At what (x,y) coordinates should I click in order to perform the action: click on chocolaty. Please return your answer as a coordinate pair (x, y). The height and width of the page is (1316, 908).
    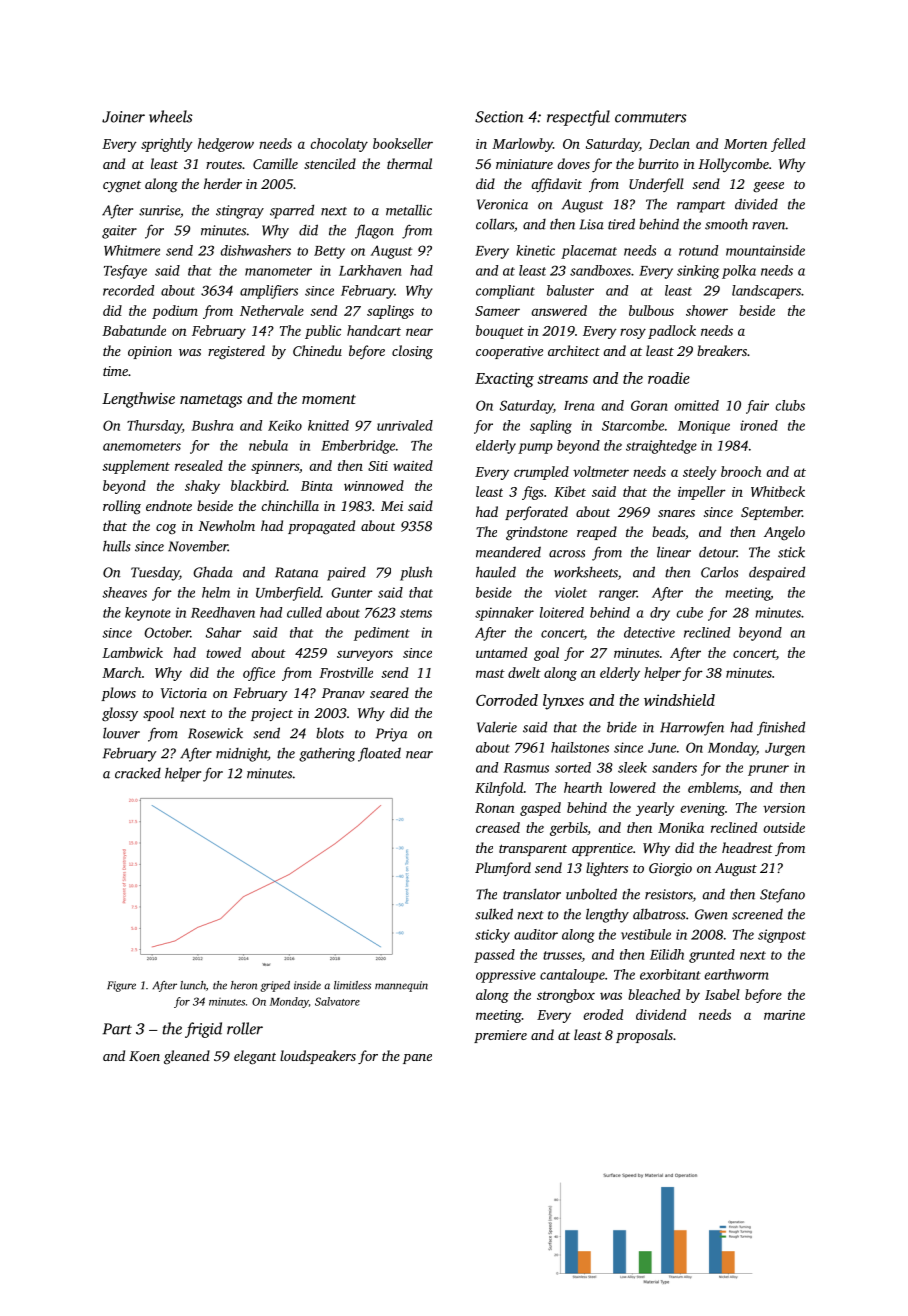
    Looking at the image, I should click on (339, 145).
